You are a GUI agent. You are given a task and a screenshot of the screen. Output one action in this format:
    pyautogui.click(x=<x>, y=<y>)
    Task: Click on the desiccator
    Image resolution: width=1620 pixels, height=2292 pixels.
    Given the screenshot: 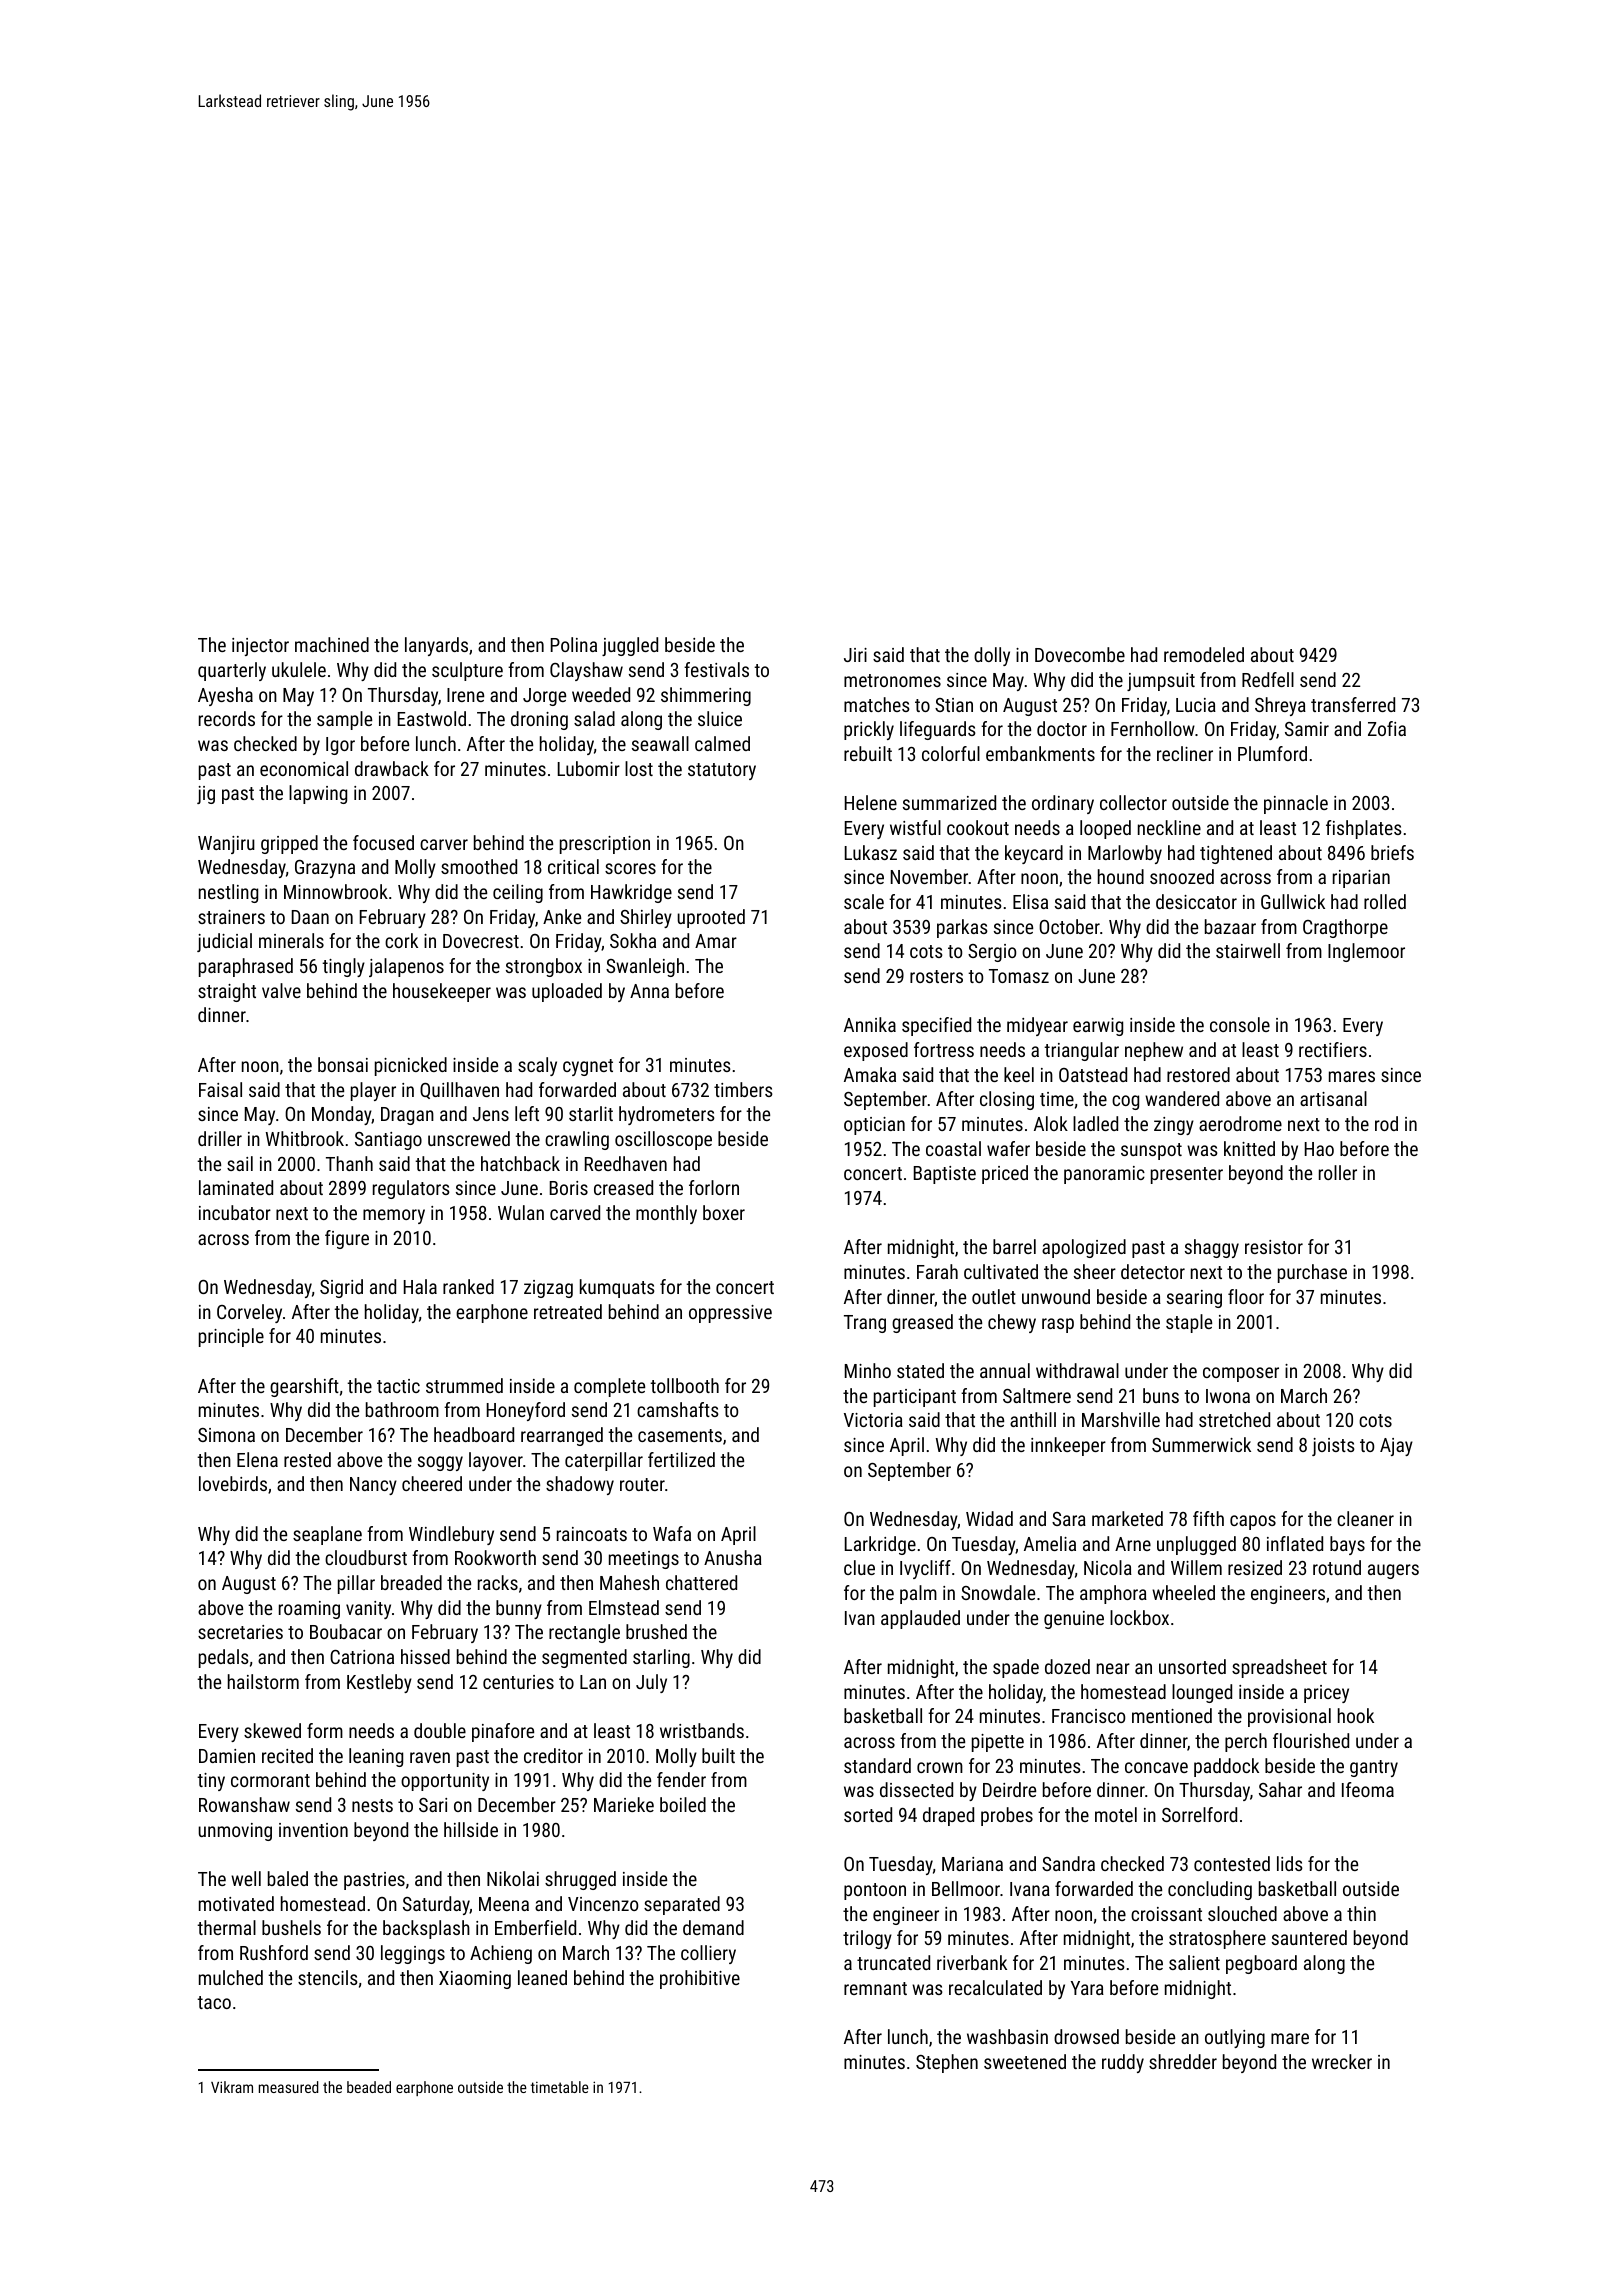 What is the action you would take?
    pyautogui.click(x=1196, y=901)
